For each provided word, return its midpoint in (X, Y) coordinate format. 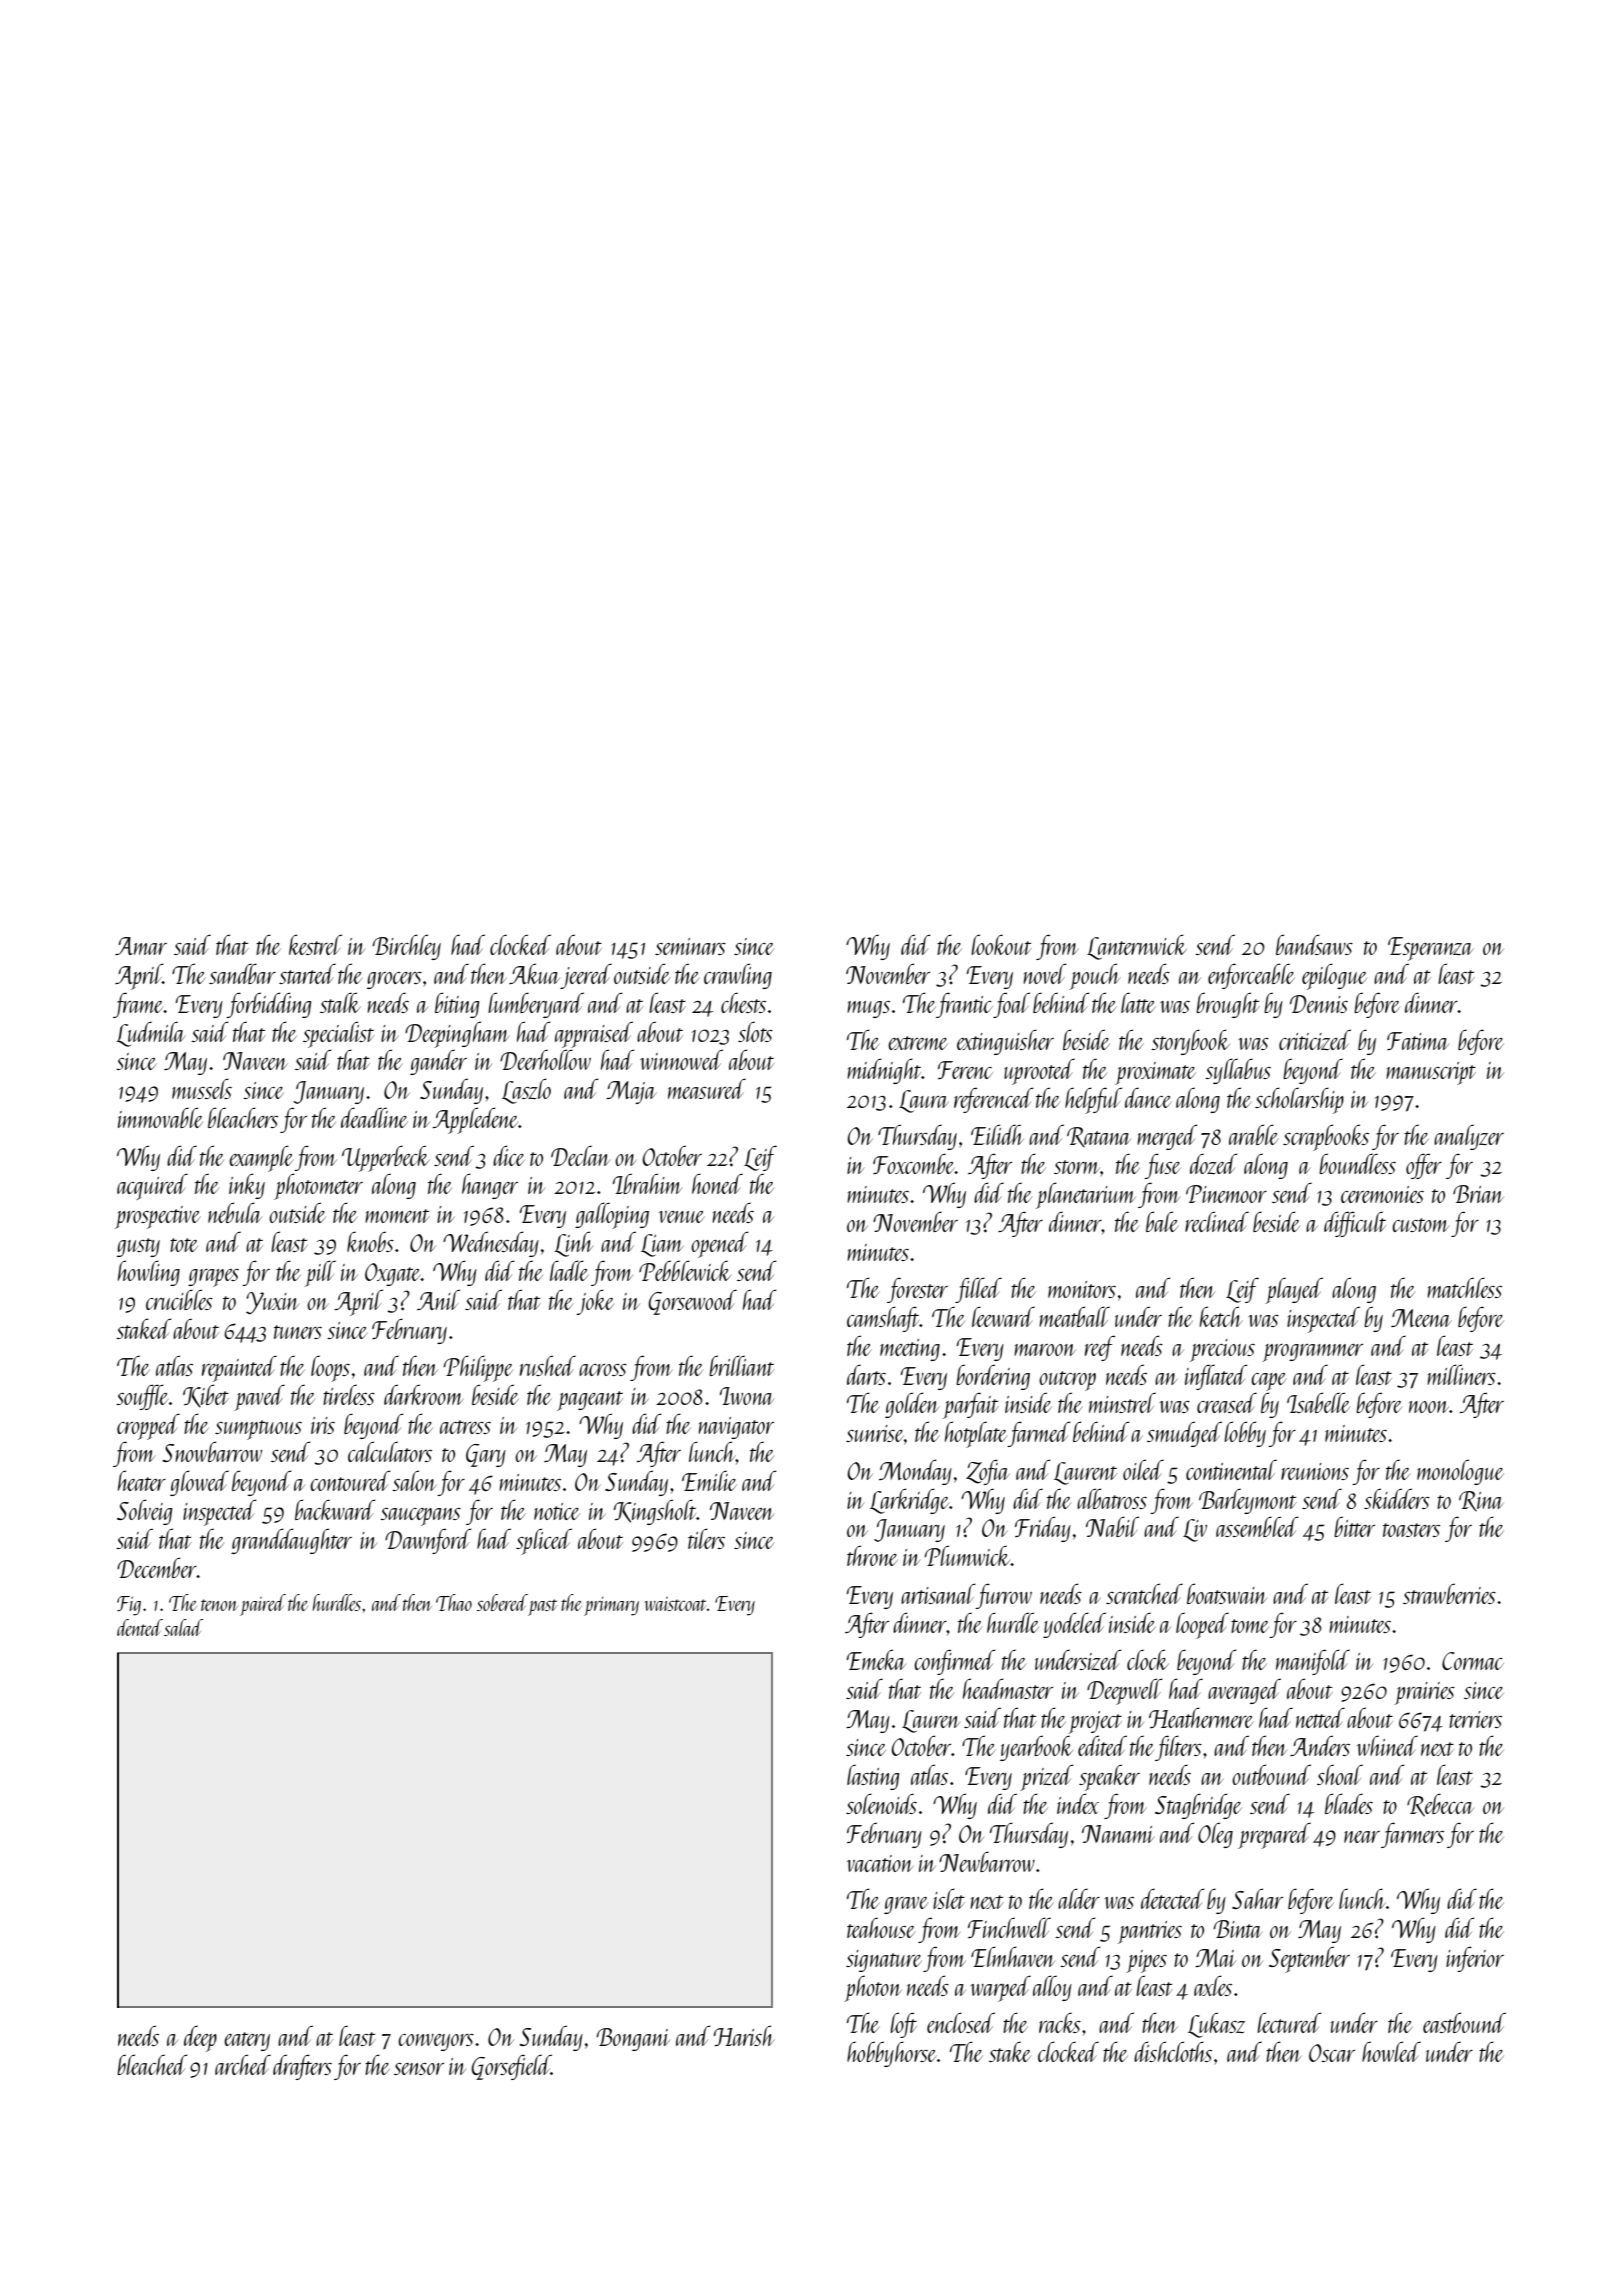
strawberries (1449, 1593)
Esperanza (1430, 949)
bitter (1354, 1526)
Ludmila (150, 1034)
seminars (690, 946)
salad (183, 1627)
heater (142, 1480)
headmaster (1008, 1688)
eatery (247, 2041)
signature (884, 1961)
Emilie (709, 1481)
